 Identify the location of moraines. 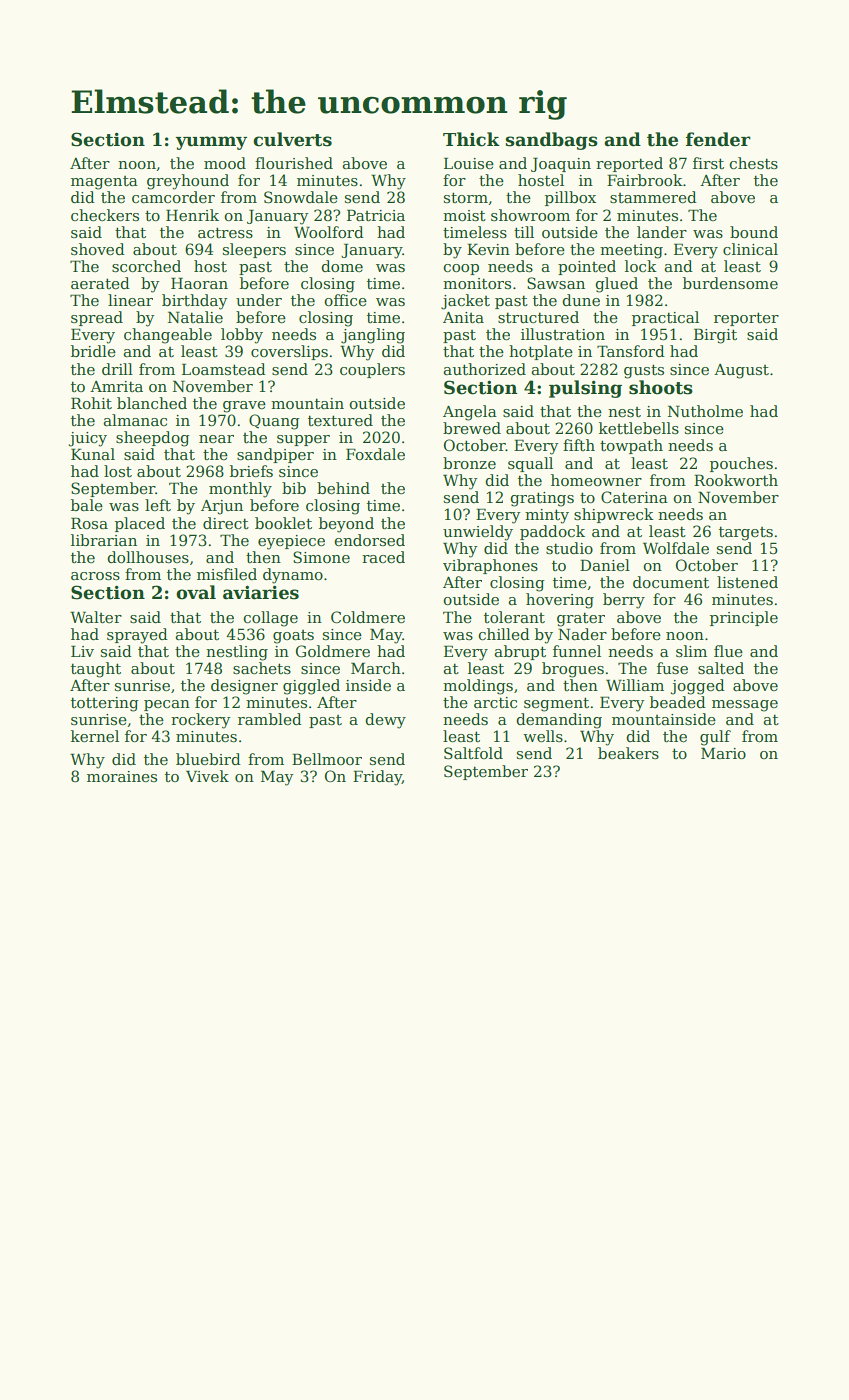
(122, 776).
